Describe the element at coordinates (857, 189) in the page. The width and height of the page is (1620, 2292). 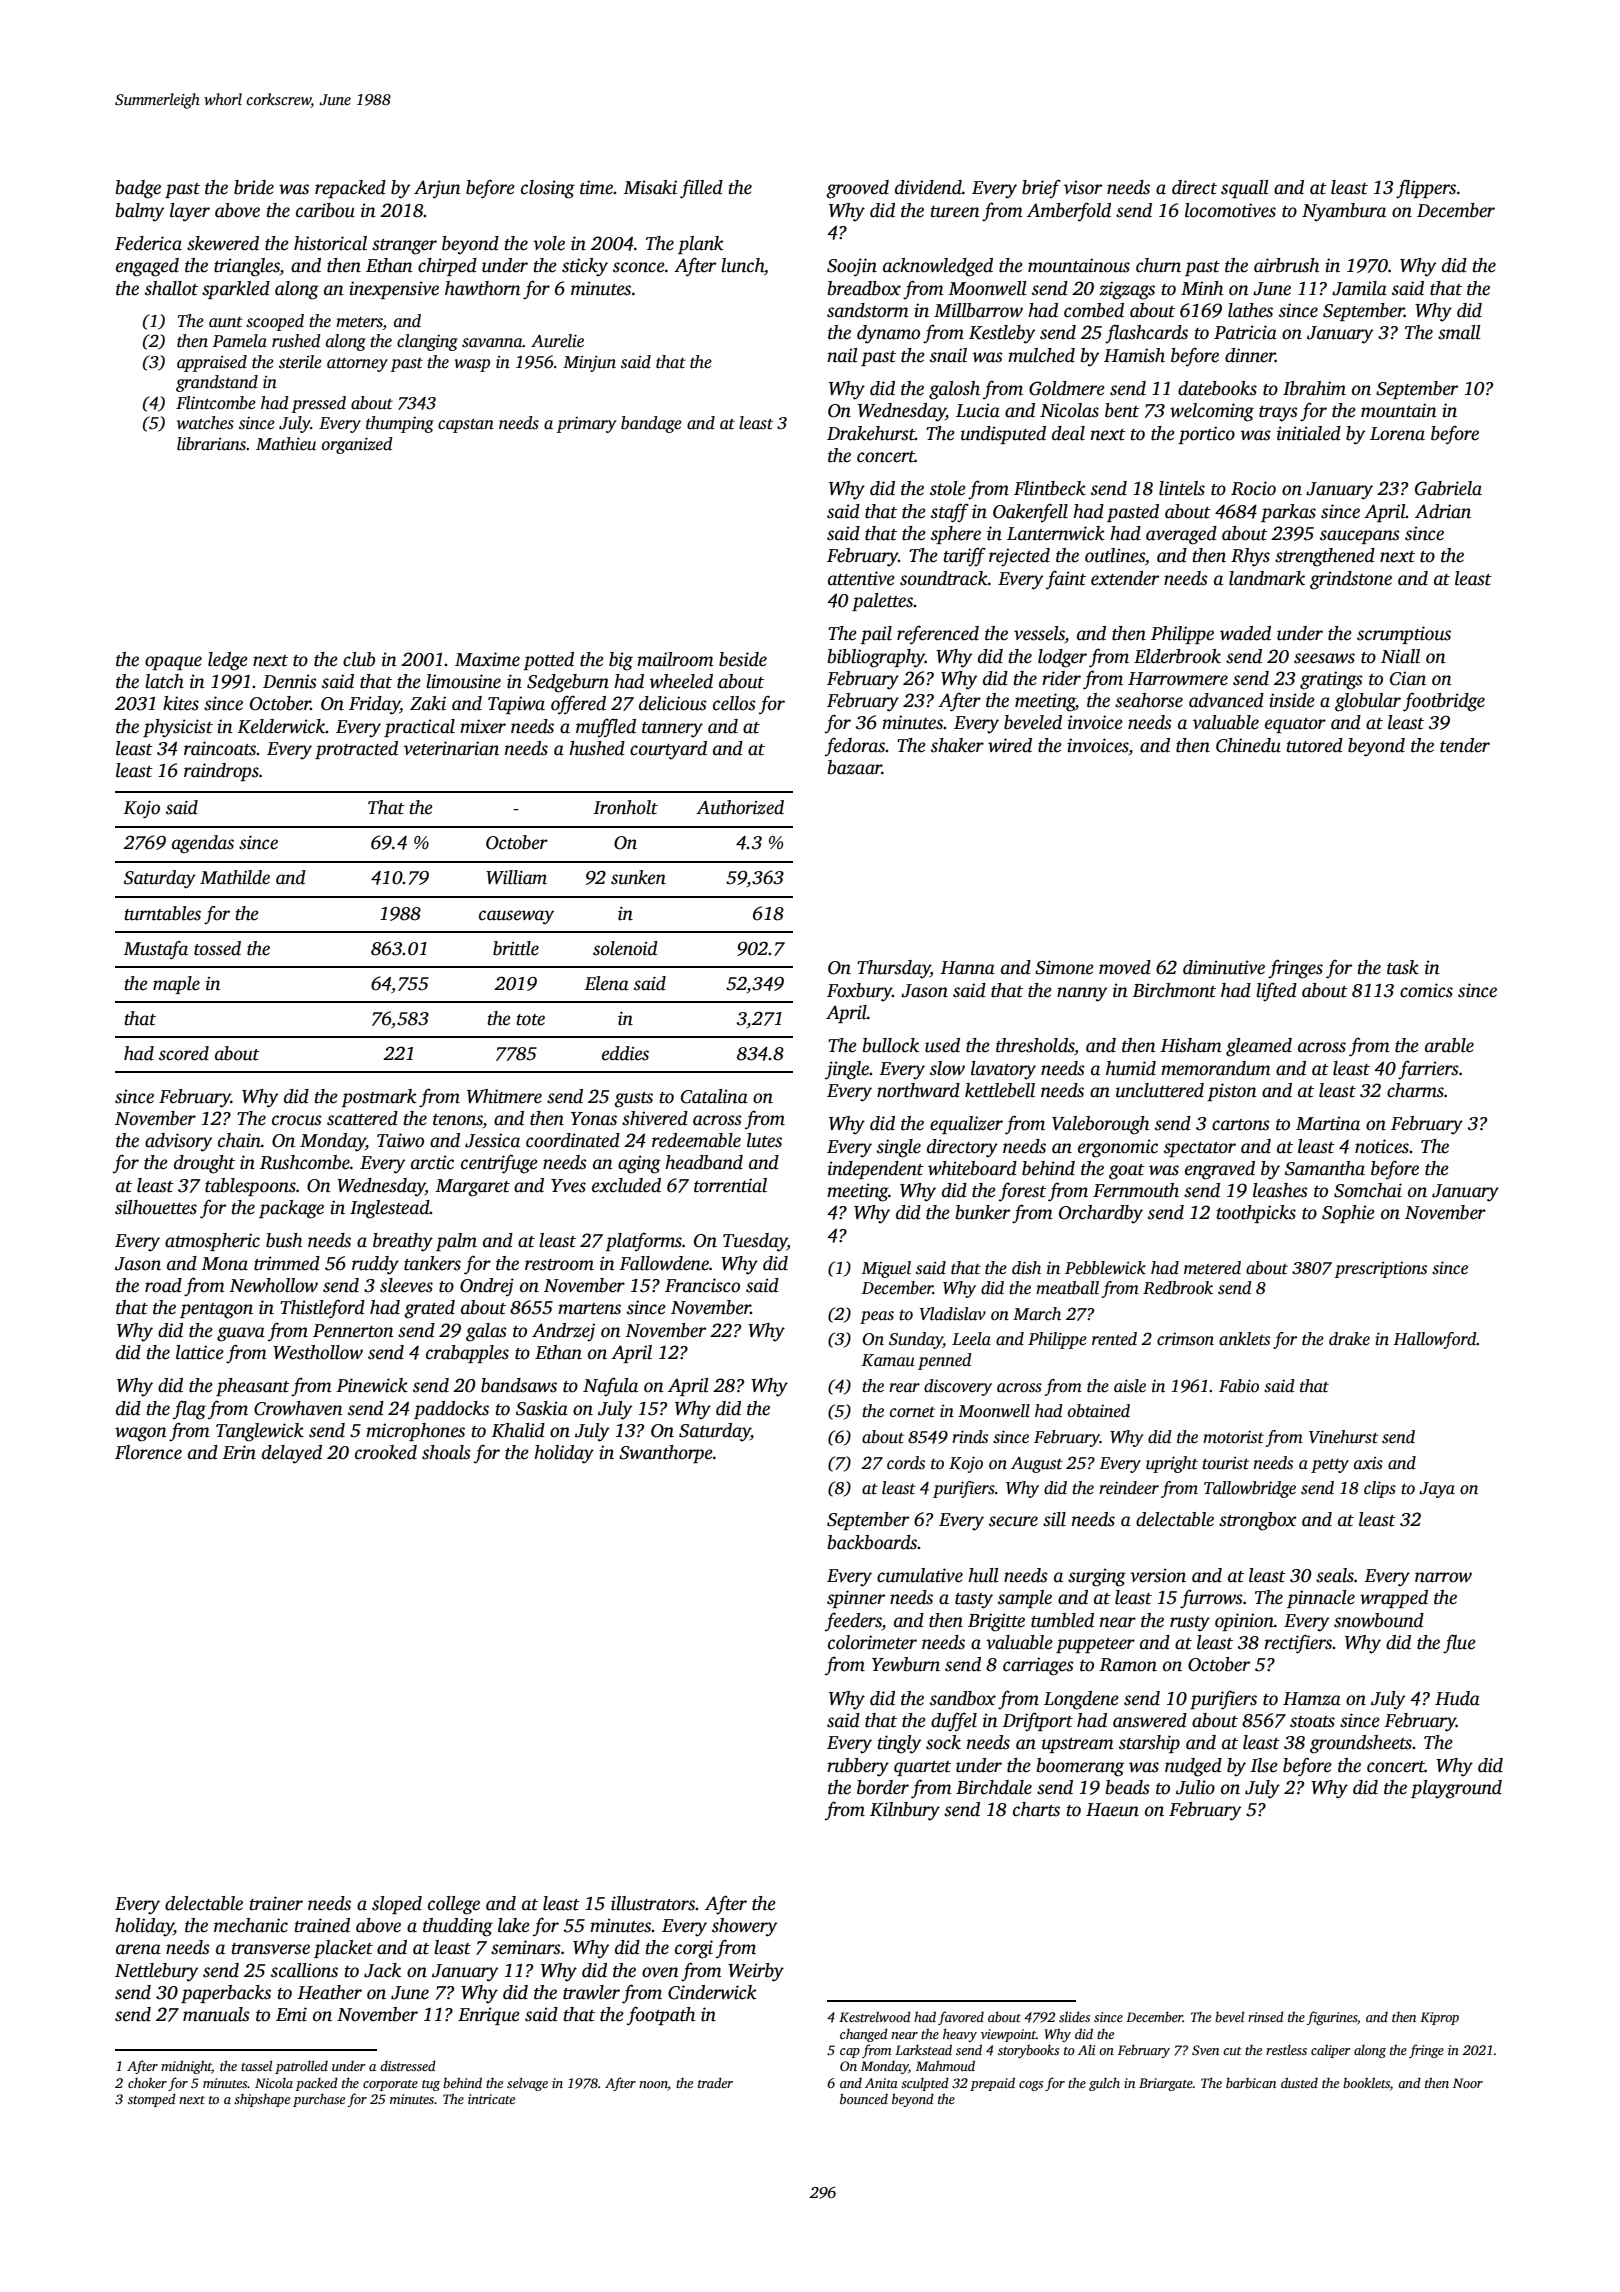
I see `grooved` at that location.
